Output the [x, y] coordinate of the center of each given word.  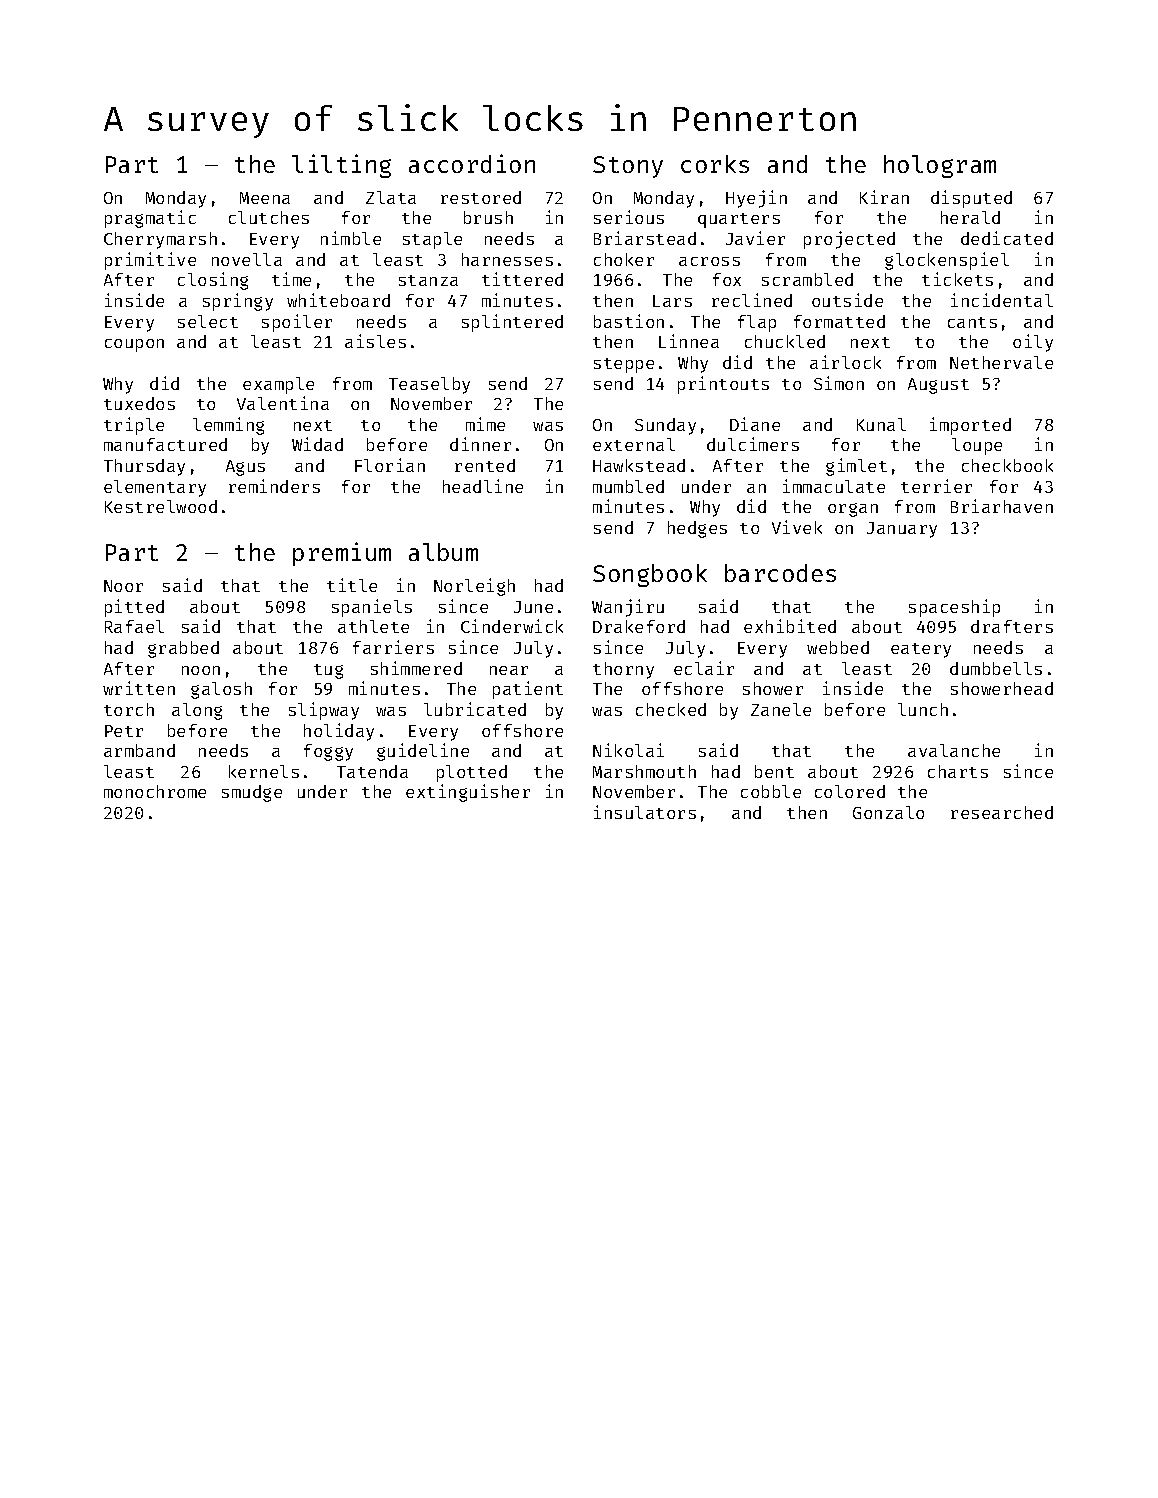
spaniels [372, 608]
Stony [628, 167]
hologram [940, 166]
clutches [269, 217]
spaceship [954, 608]
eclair [704, 668]
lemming [228, 426]
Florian [390, 465]
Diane [755, 424]
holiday [339, 732]
